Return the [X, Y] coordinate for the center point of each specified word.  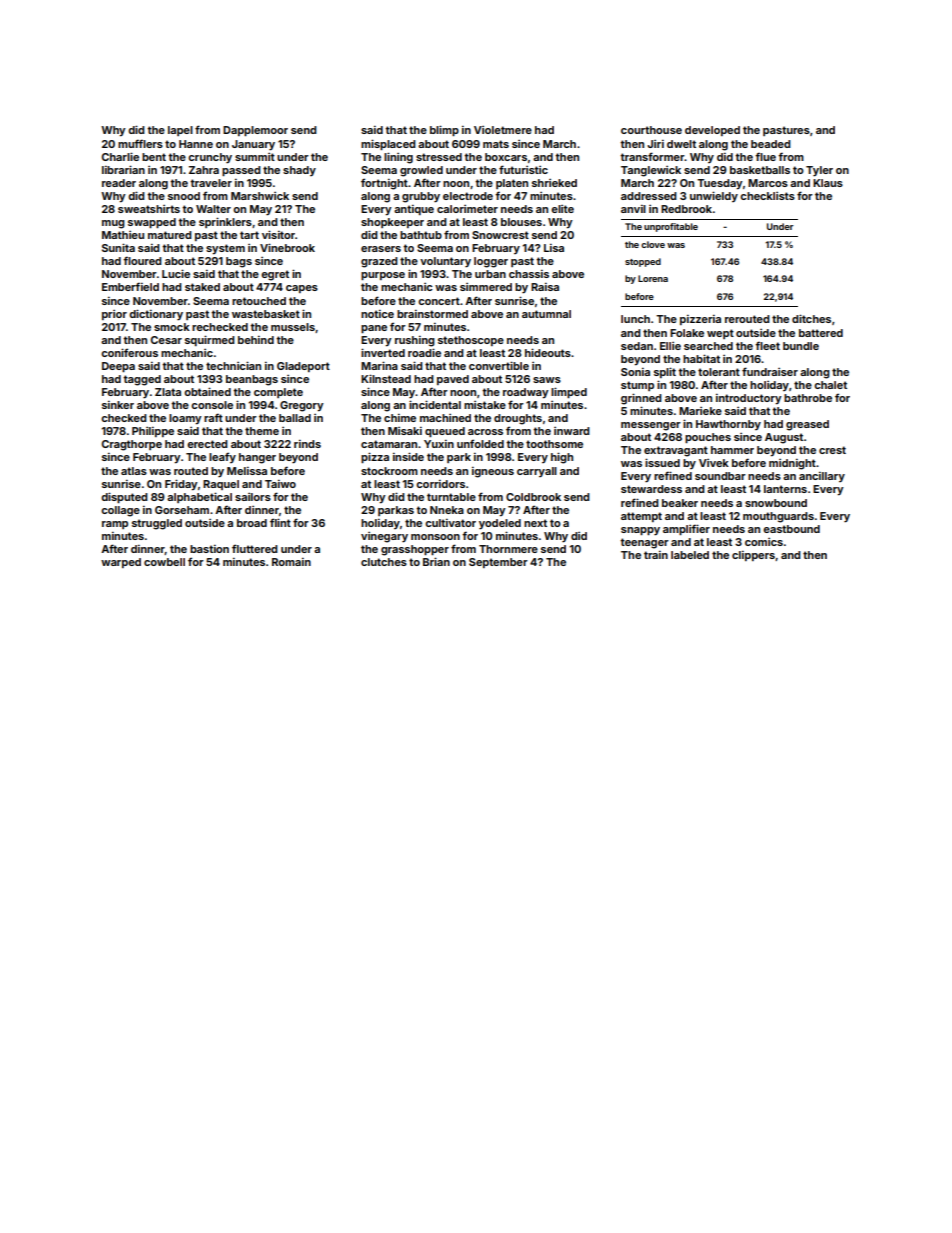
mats [496, 144]
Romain [291, 562]
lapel [180, 131]
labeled [690, 555]
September [498, 563]
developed [712, 131]
